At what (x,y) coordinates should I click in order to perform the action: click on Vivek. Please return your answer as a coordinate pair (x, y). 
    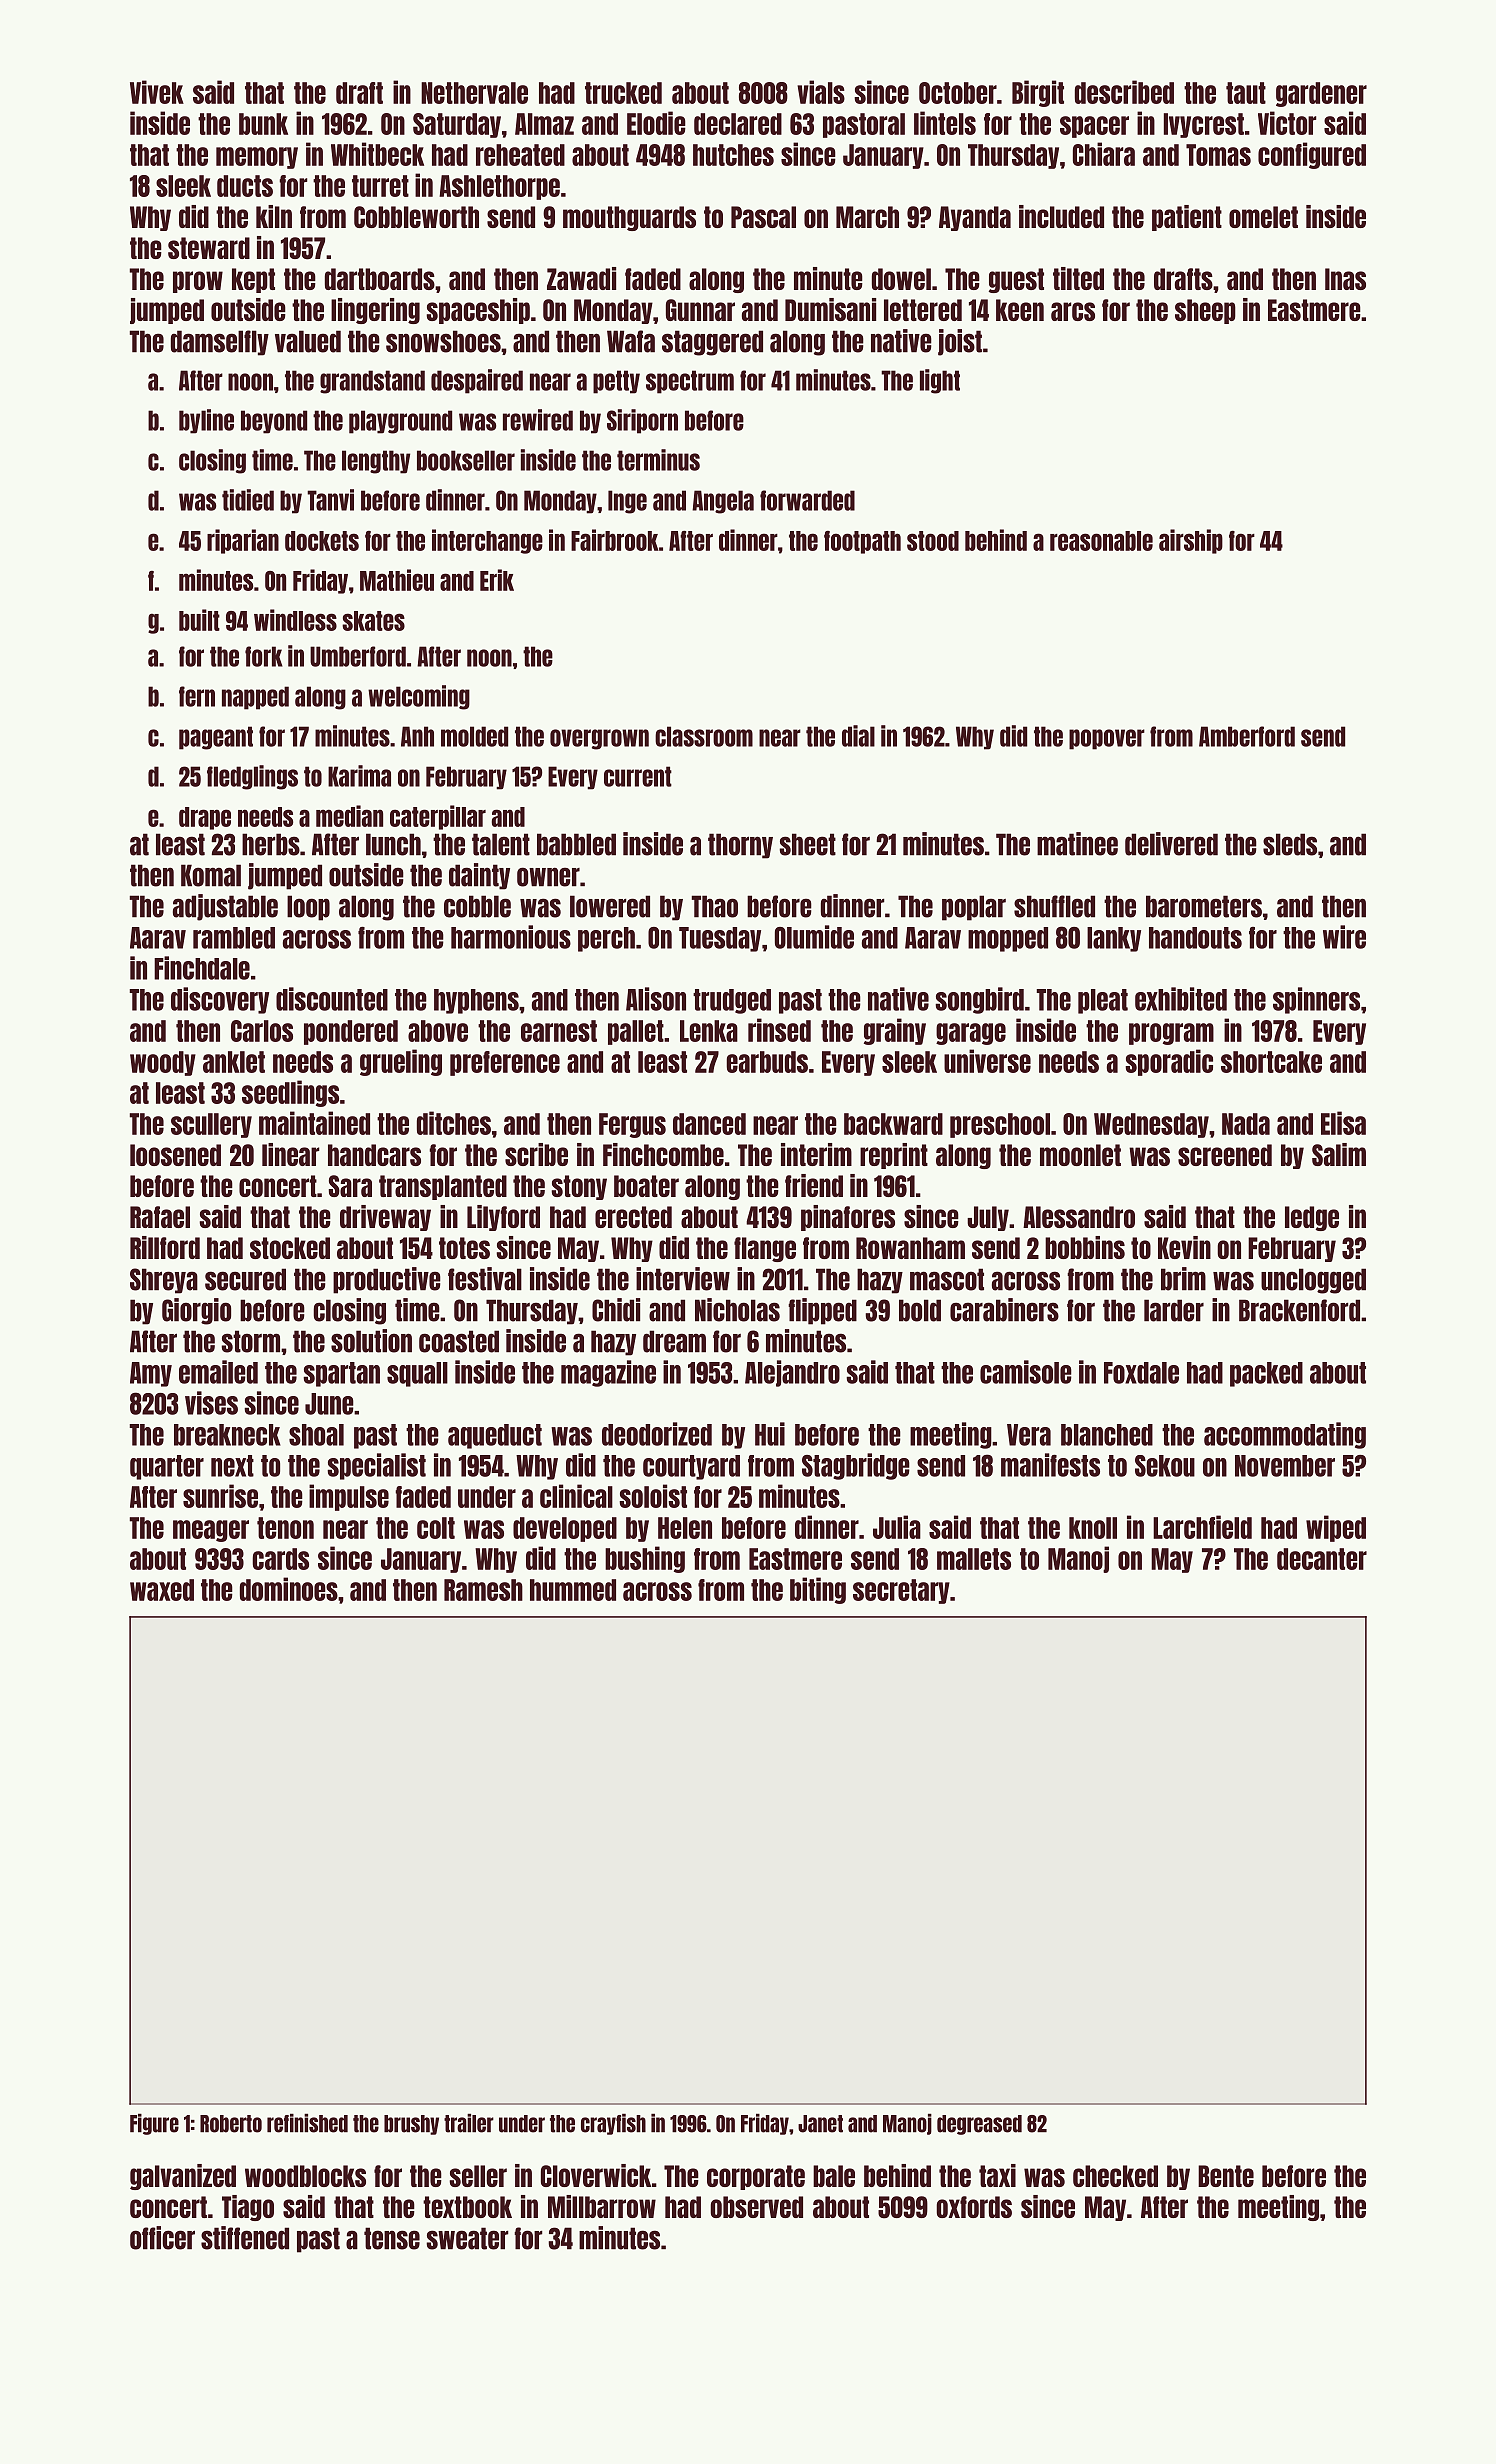
    Looking at the image, I should click on (157, 92).
